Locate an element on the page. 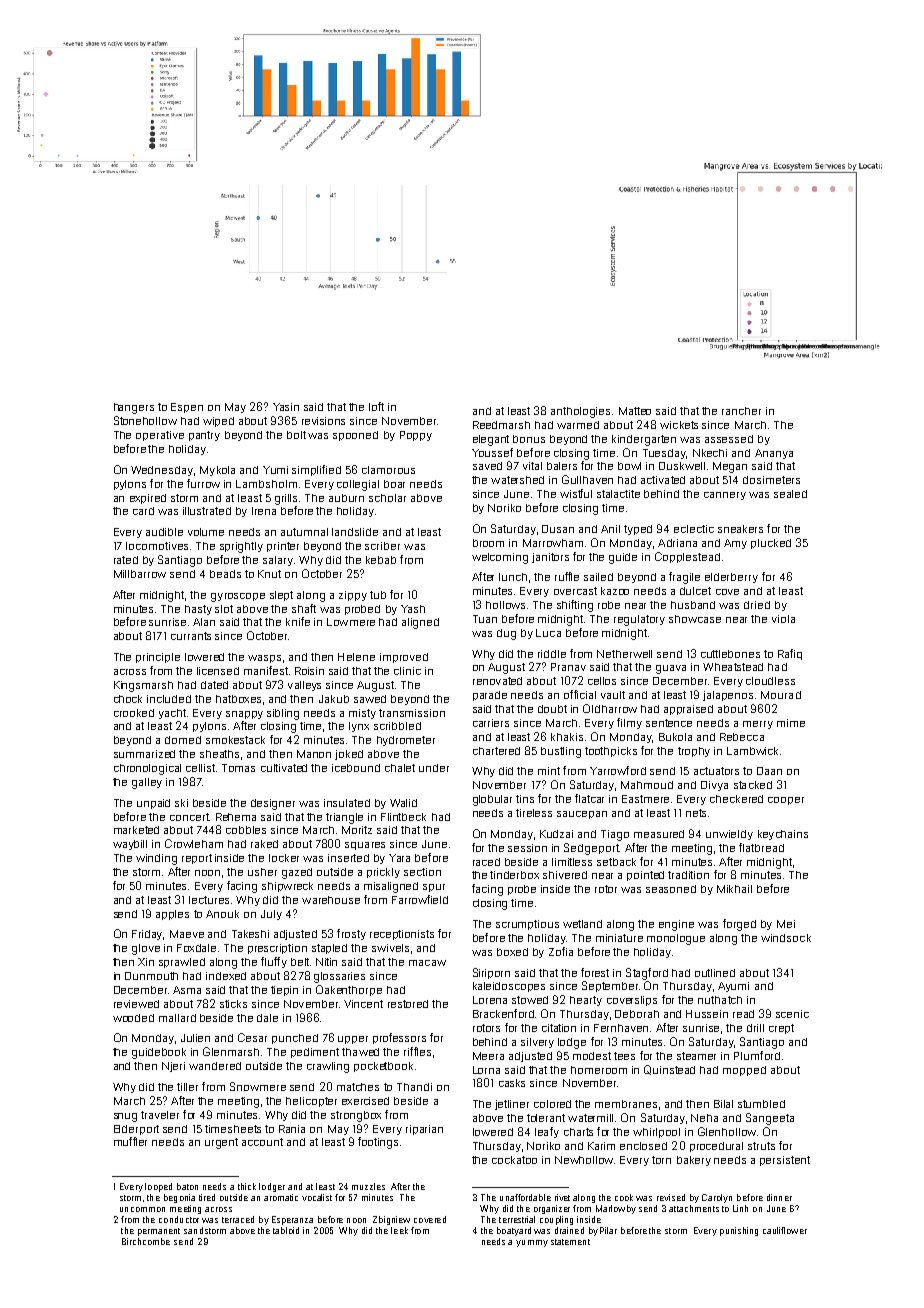 Image resolution: width=924 pixels, height=1308 pixels. tired is located at coordinates (207, 1197).
